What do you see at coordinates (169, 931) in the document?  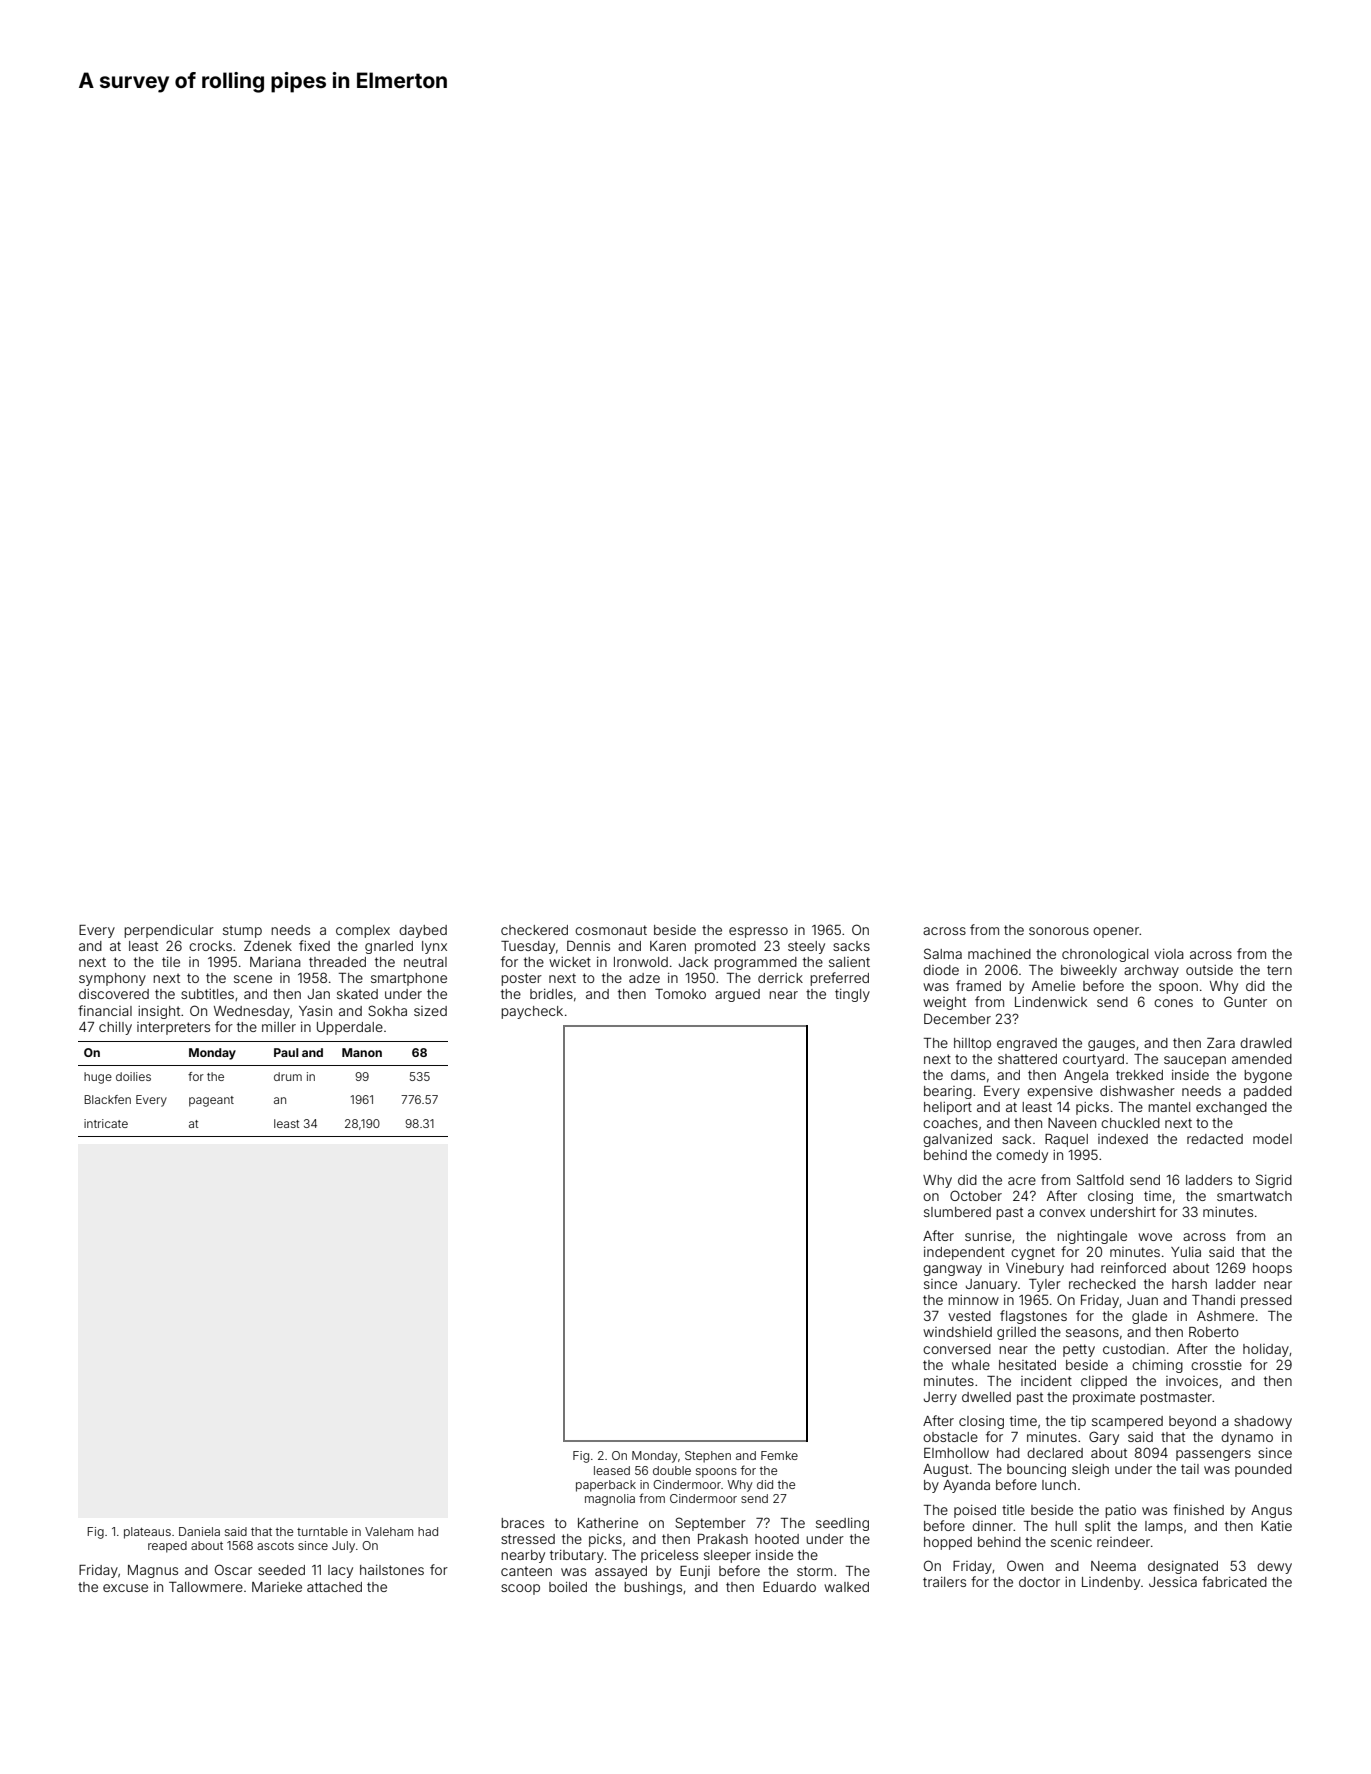 I see `perpendicular` at bounding box center [169, 931].
